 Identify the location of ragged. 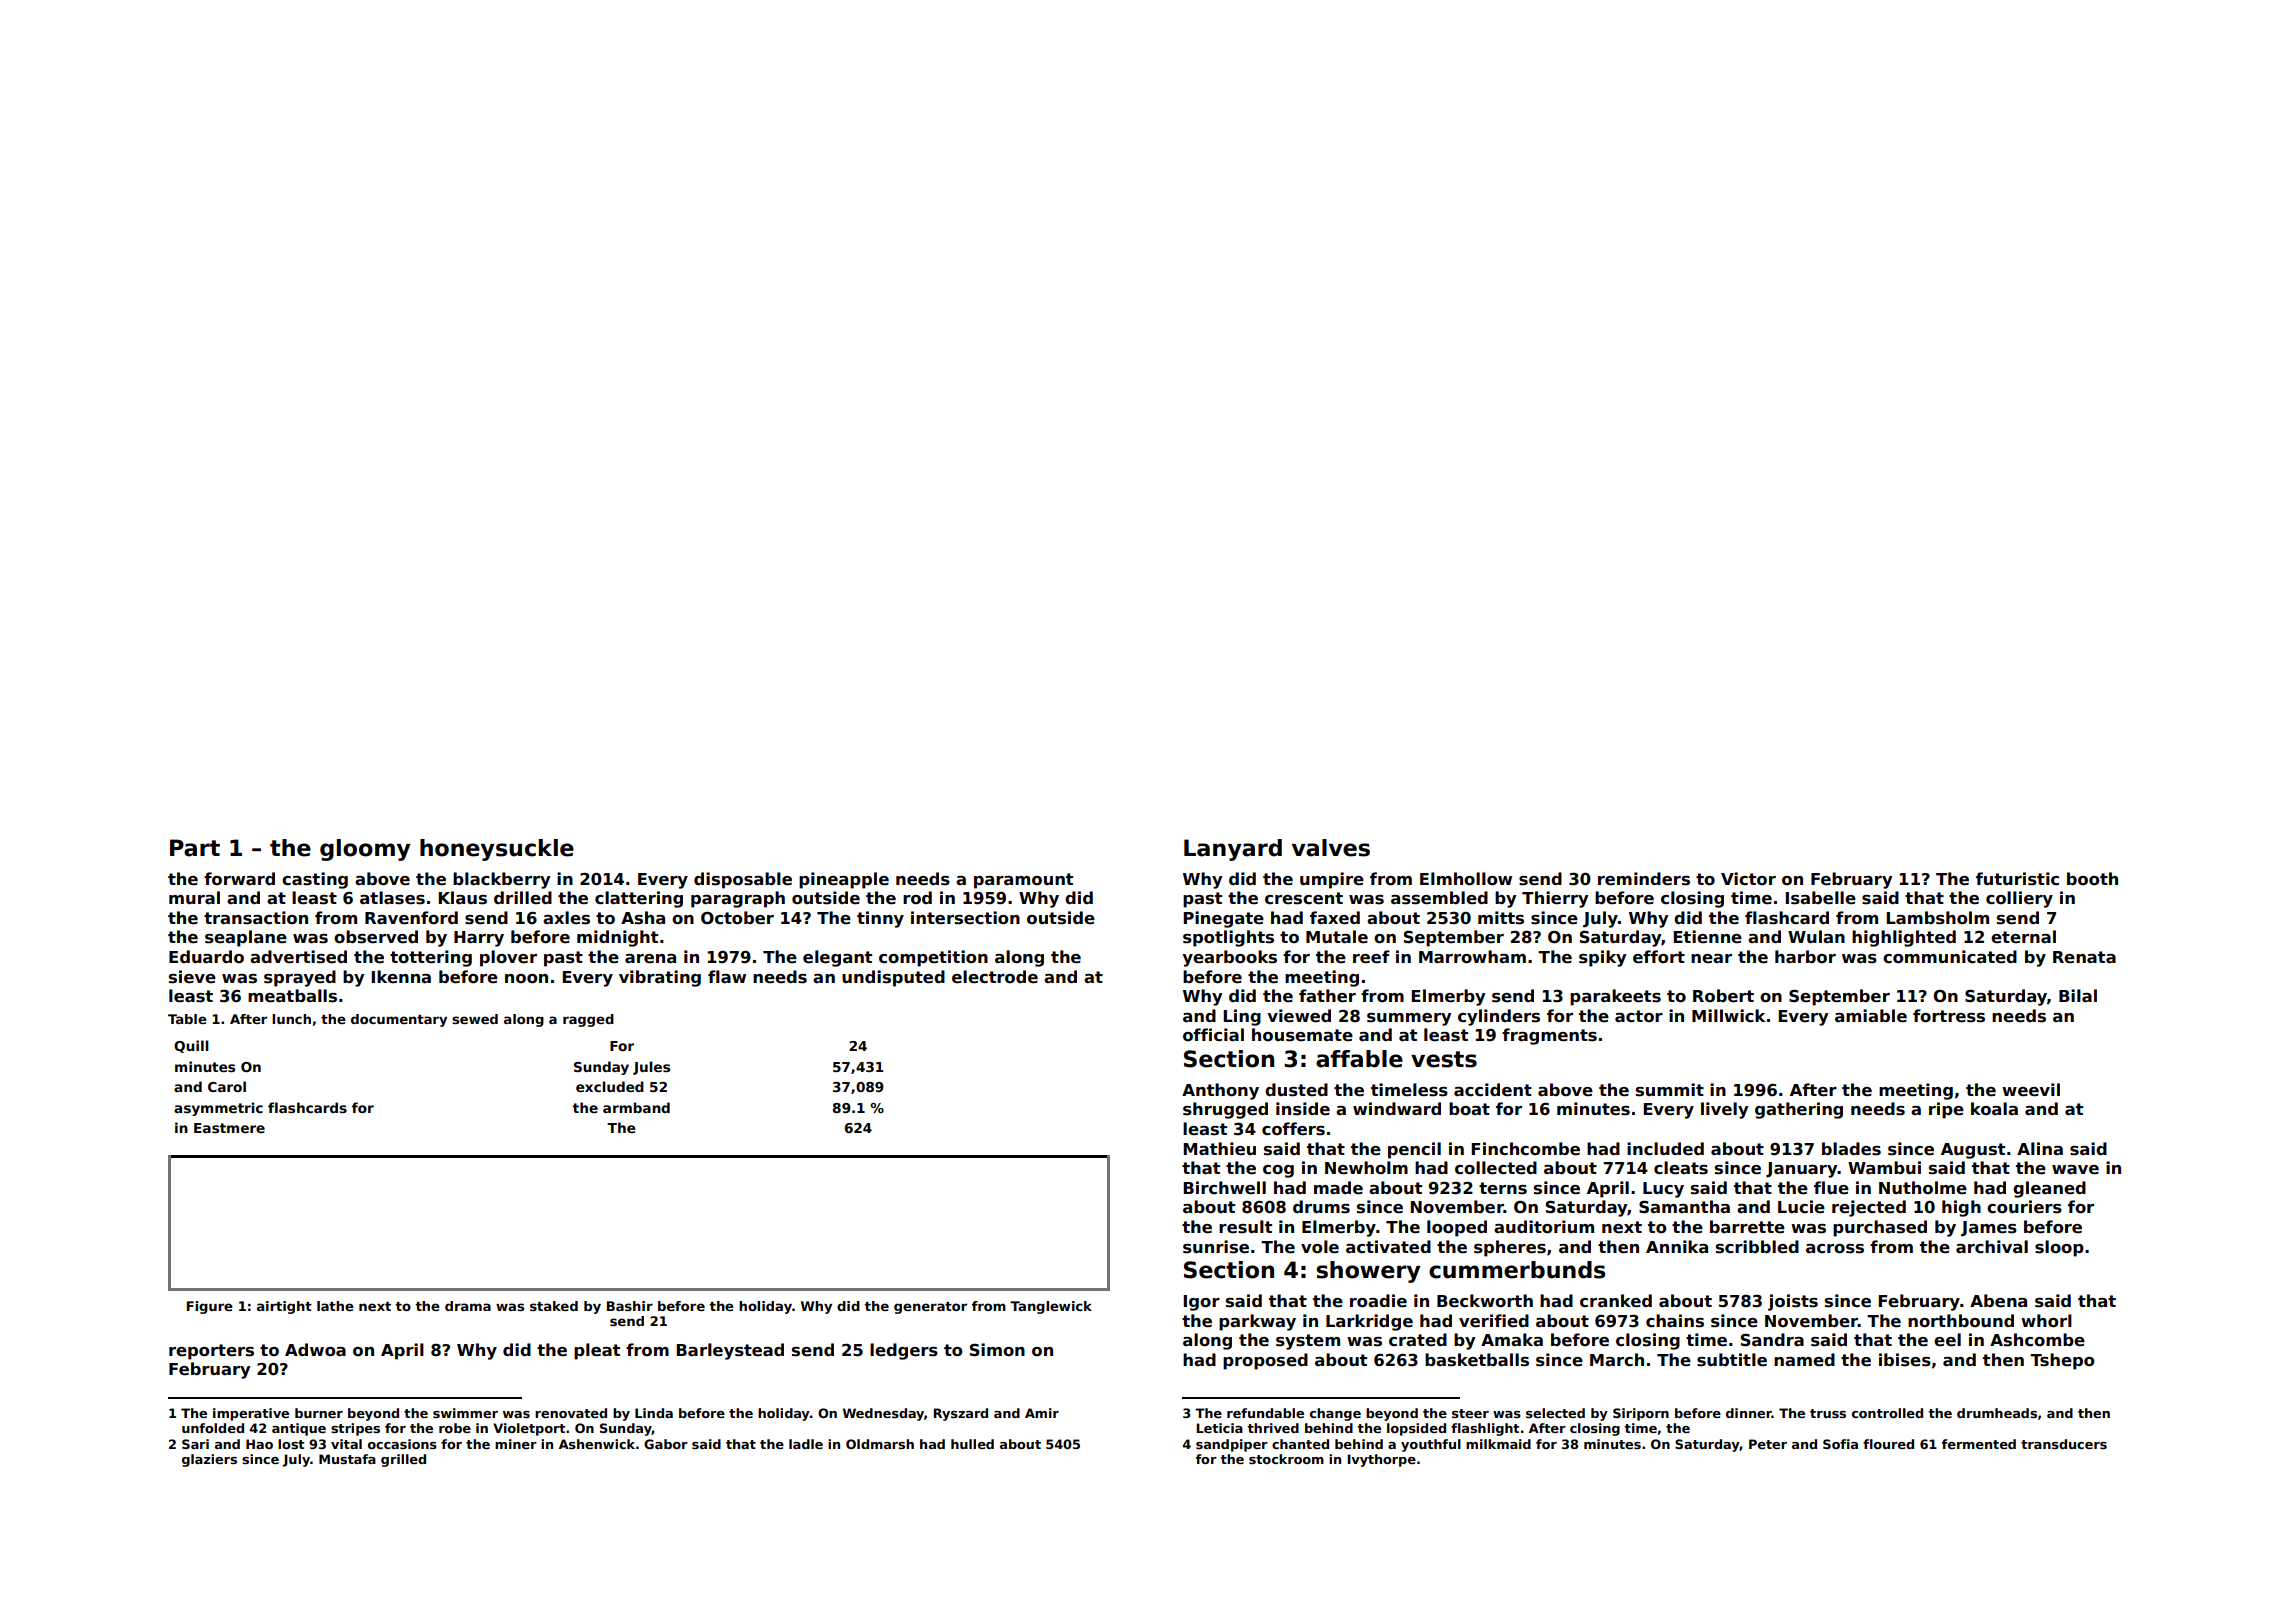
(588, 1020).
